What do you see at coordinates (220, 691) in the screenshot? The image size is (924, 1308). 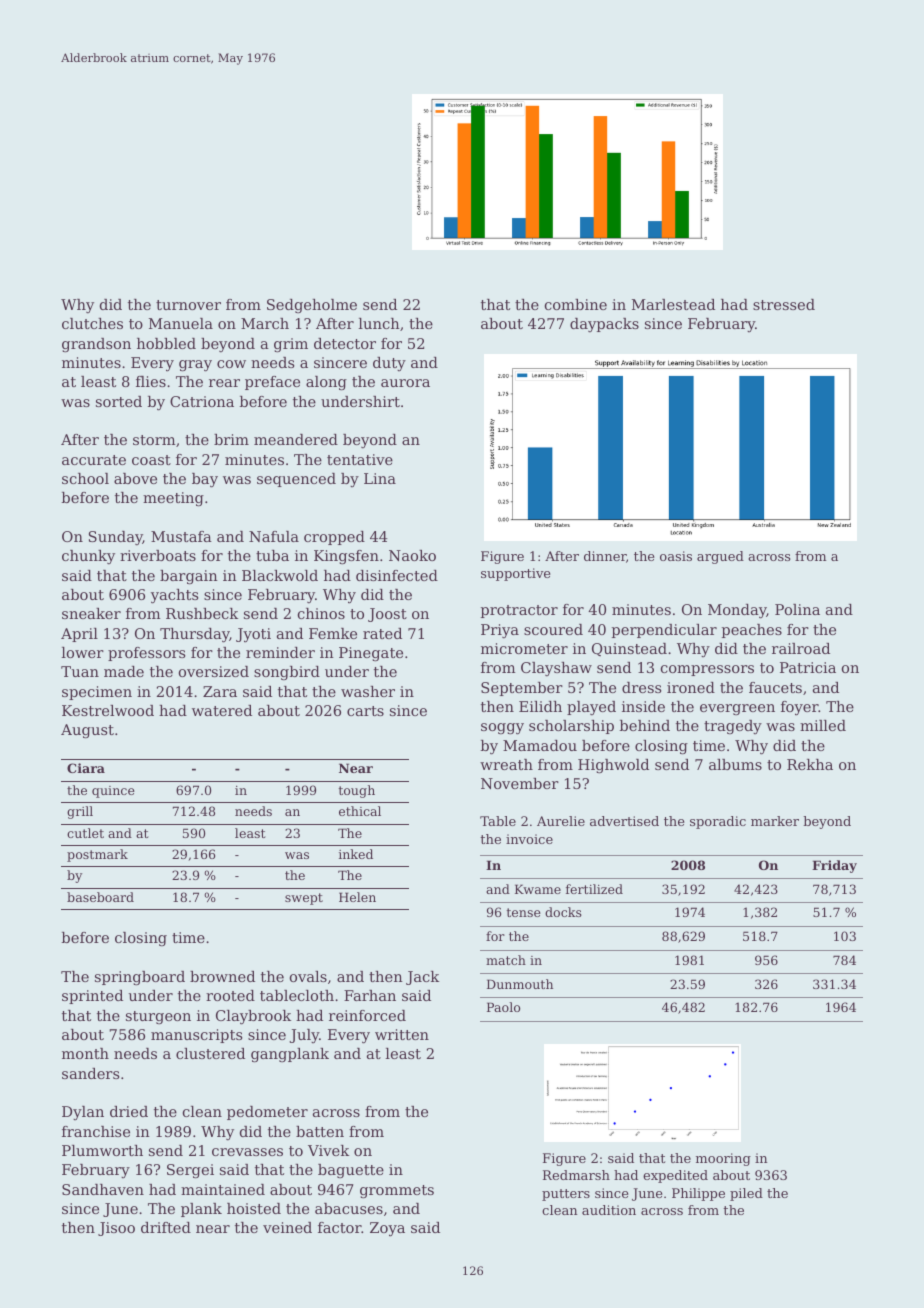 I see `Zara` at bounding box center [220, 691].
